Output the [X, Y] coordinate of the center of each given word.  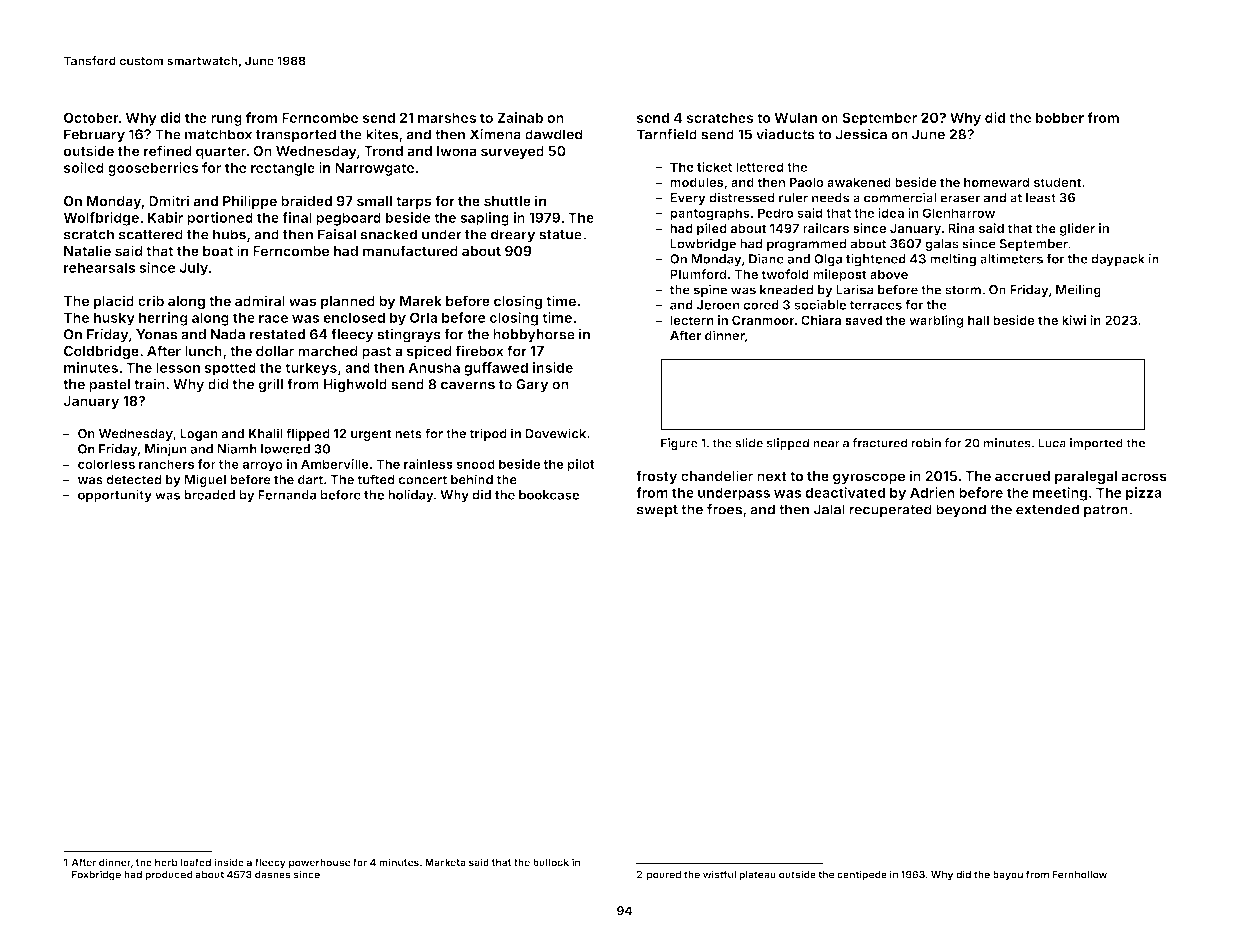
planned [348, 302]
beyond [961, 511]
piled [712, 229]
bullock [551, 862]
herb [166, 862]
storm [963, 290]
